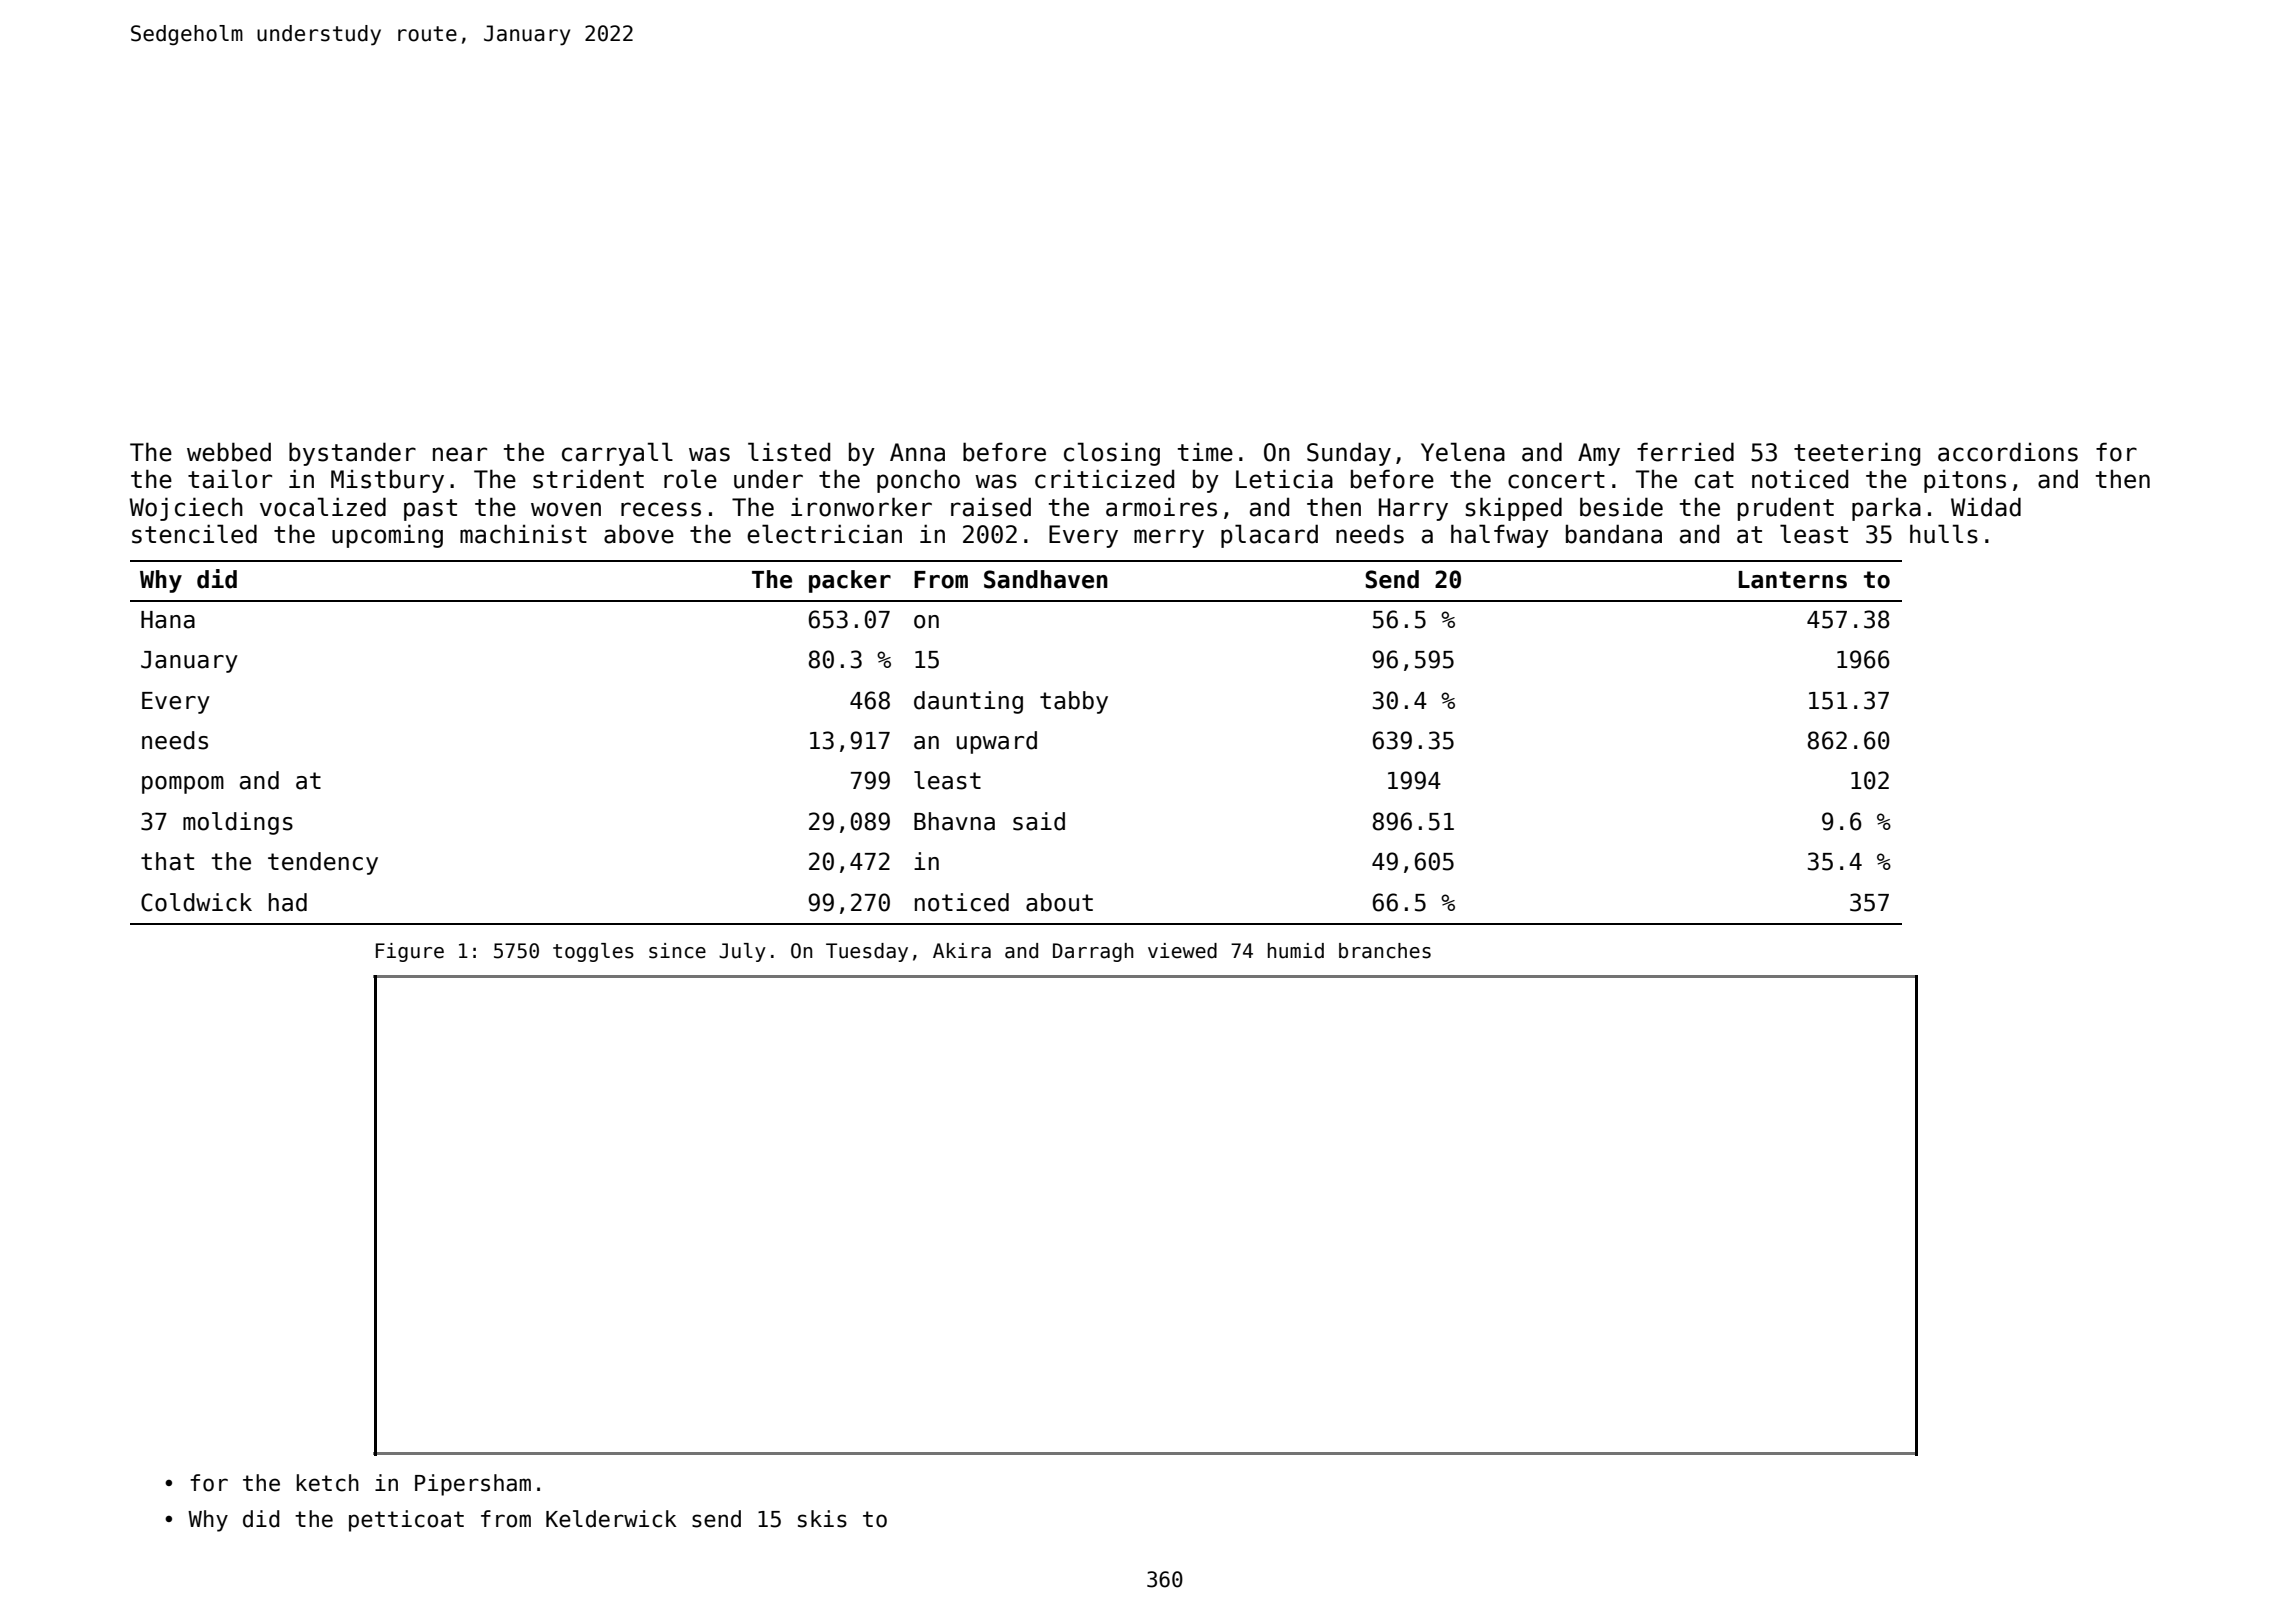  Describe the element at coordinates (1500, 536) in the page. I see `halfway` at that location.
